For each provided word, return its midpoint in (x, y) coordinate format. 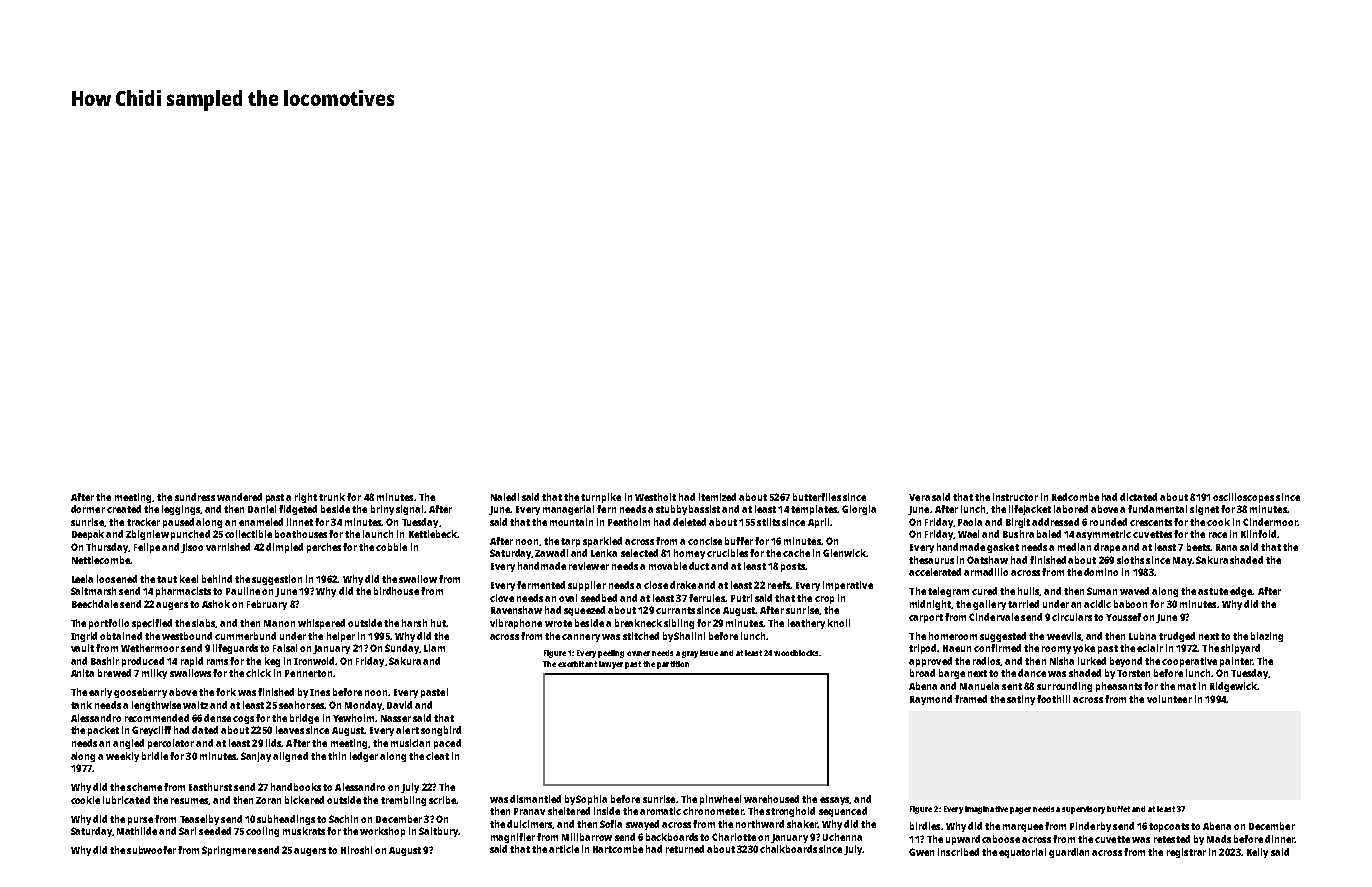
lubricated (126, 800)
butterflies (817, 497)
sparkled (602, 542)
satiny (1021, 700)
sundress (195, 497)
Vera (919, 497)
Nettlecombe (101, 560)
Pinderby (1090, 827)
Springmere (229, 851)
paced (447, 744)
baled (1049, 534)
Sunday (402, 649)
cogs (243, 720)
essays (835, 801)
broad (922, 673)
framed (971, 699)
